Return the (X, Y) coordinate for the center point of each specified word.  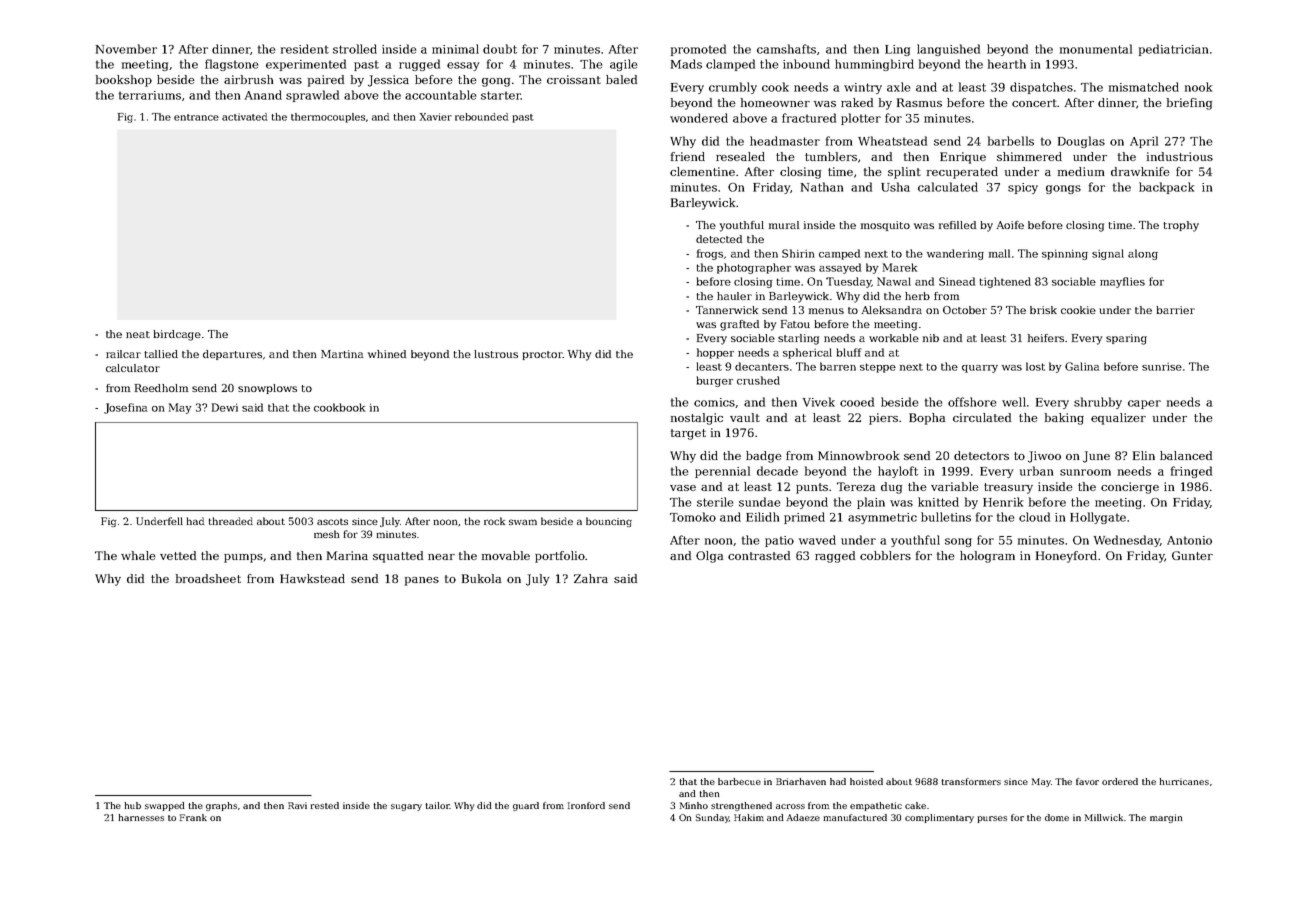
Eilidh (762, 517)
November (126, 49)
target (688, 434)
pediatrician (1173, 50)
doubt (500, 49)
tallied (161, 354)
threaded (230, 521)
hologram (987, 557)
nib (931, 338)
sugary (406, 807)
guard (526, 806)
